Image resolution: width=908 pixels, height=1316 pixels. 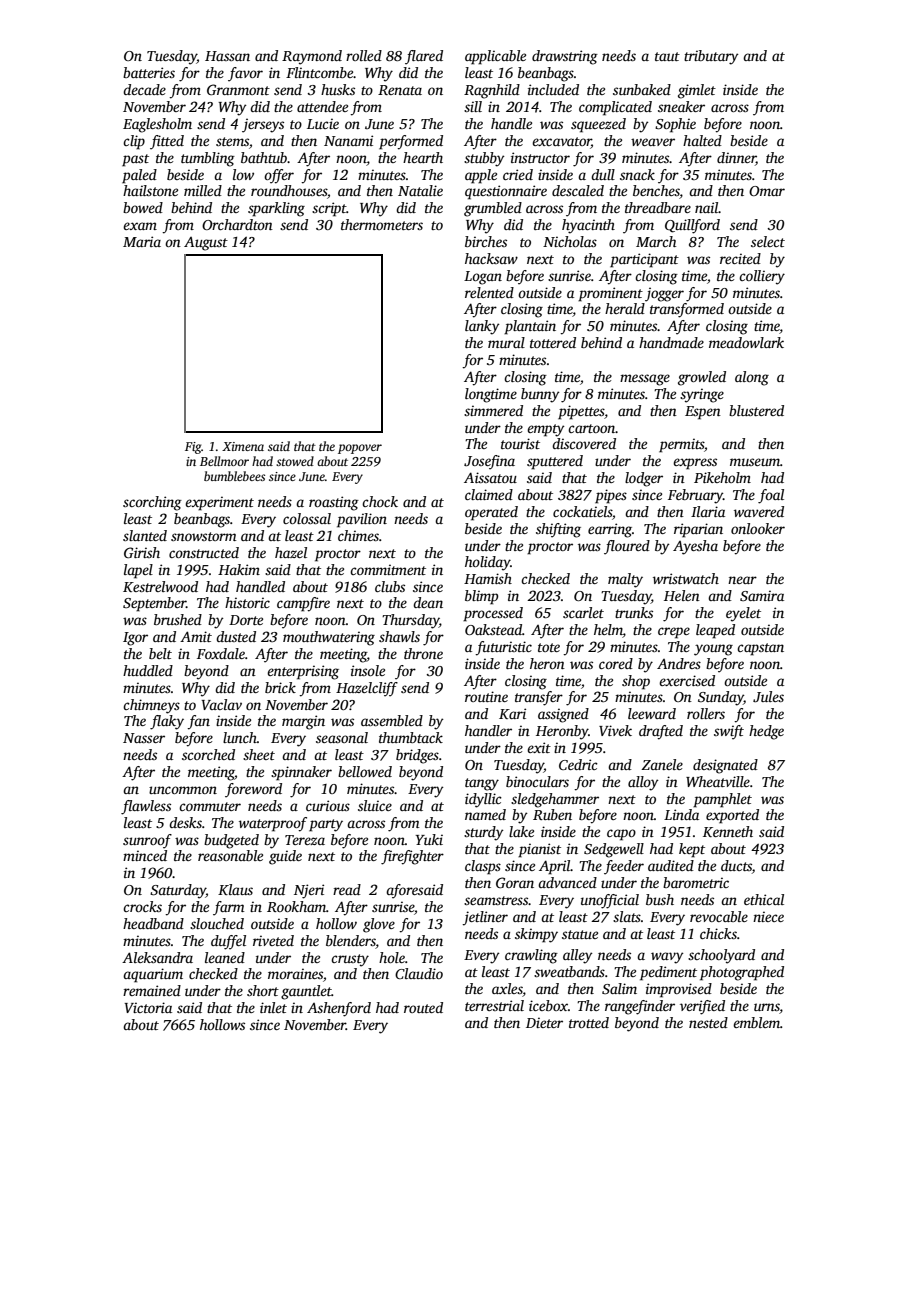 I want to click on grumbled, so click(x=493, y=209).
